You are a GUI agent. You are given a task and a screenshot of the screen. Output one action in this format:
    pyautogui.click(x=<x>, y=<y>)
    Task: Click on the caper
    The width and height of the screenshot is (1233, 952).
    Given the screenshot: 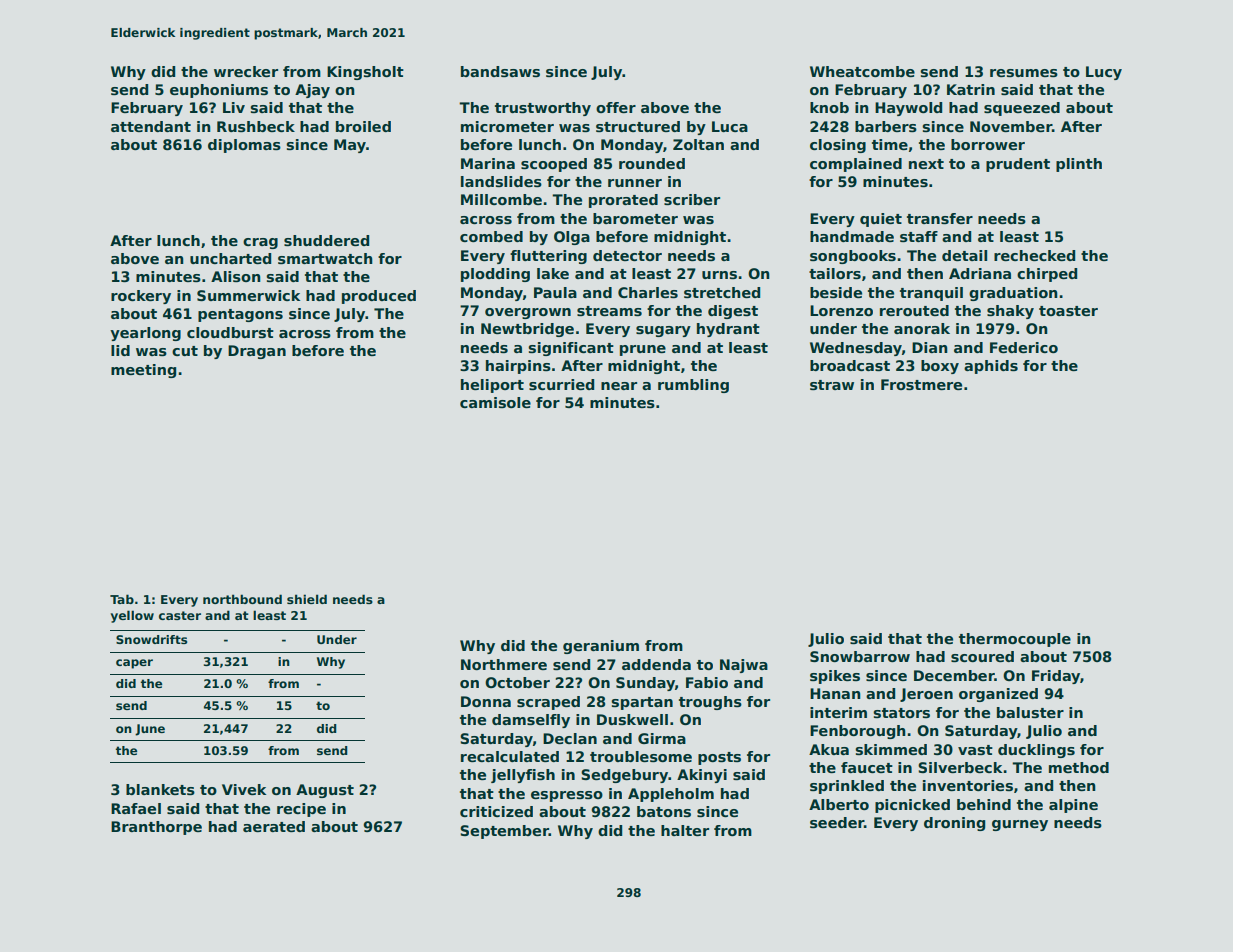 What is the action you would take?
    pyautogui.click(x=134, y=664)
